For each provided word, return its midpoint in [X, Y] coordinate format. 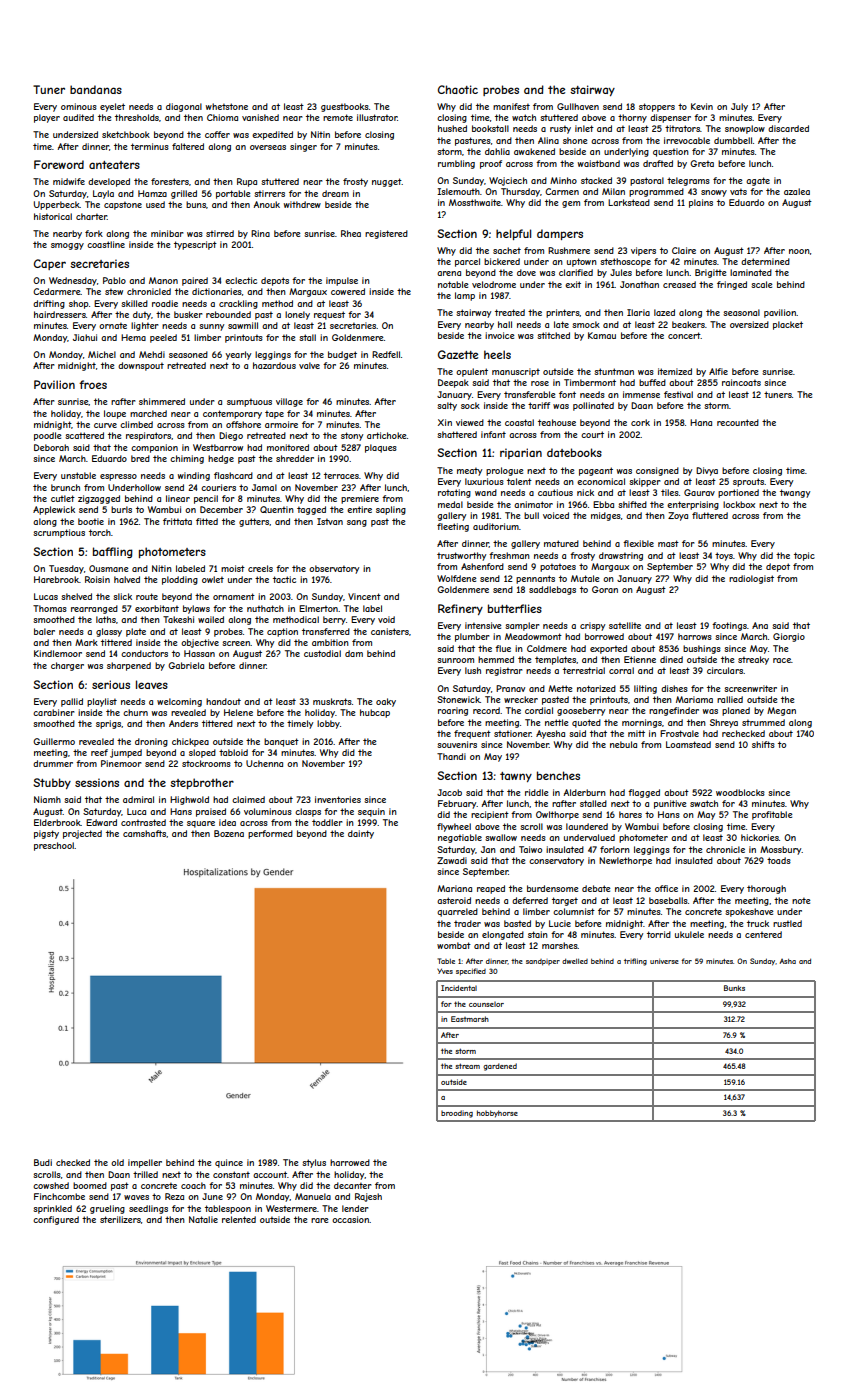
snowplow [745, 129]
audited [78, 117]
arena [449, 273]
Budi [43, 1162]
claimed [248, 799]
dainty [361, 834]
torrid [659, 934]
